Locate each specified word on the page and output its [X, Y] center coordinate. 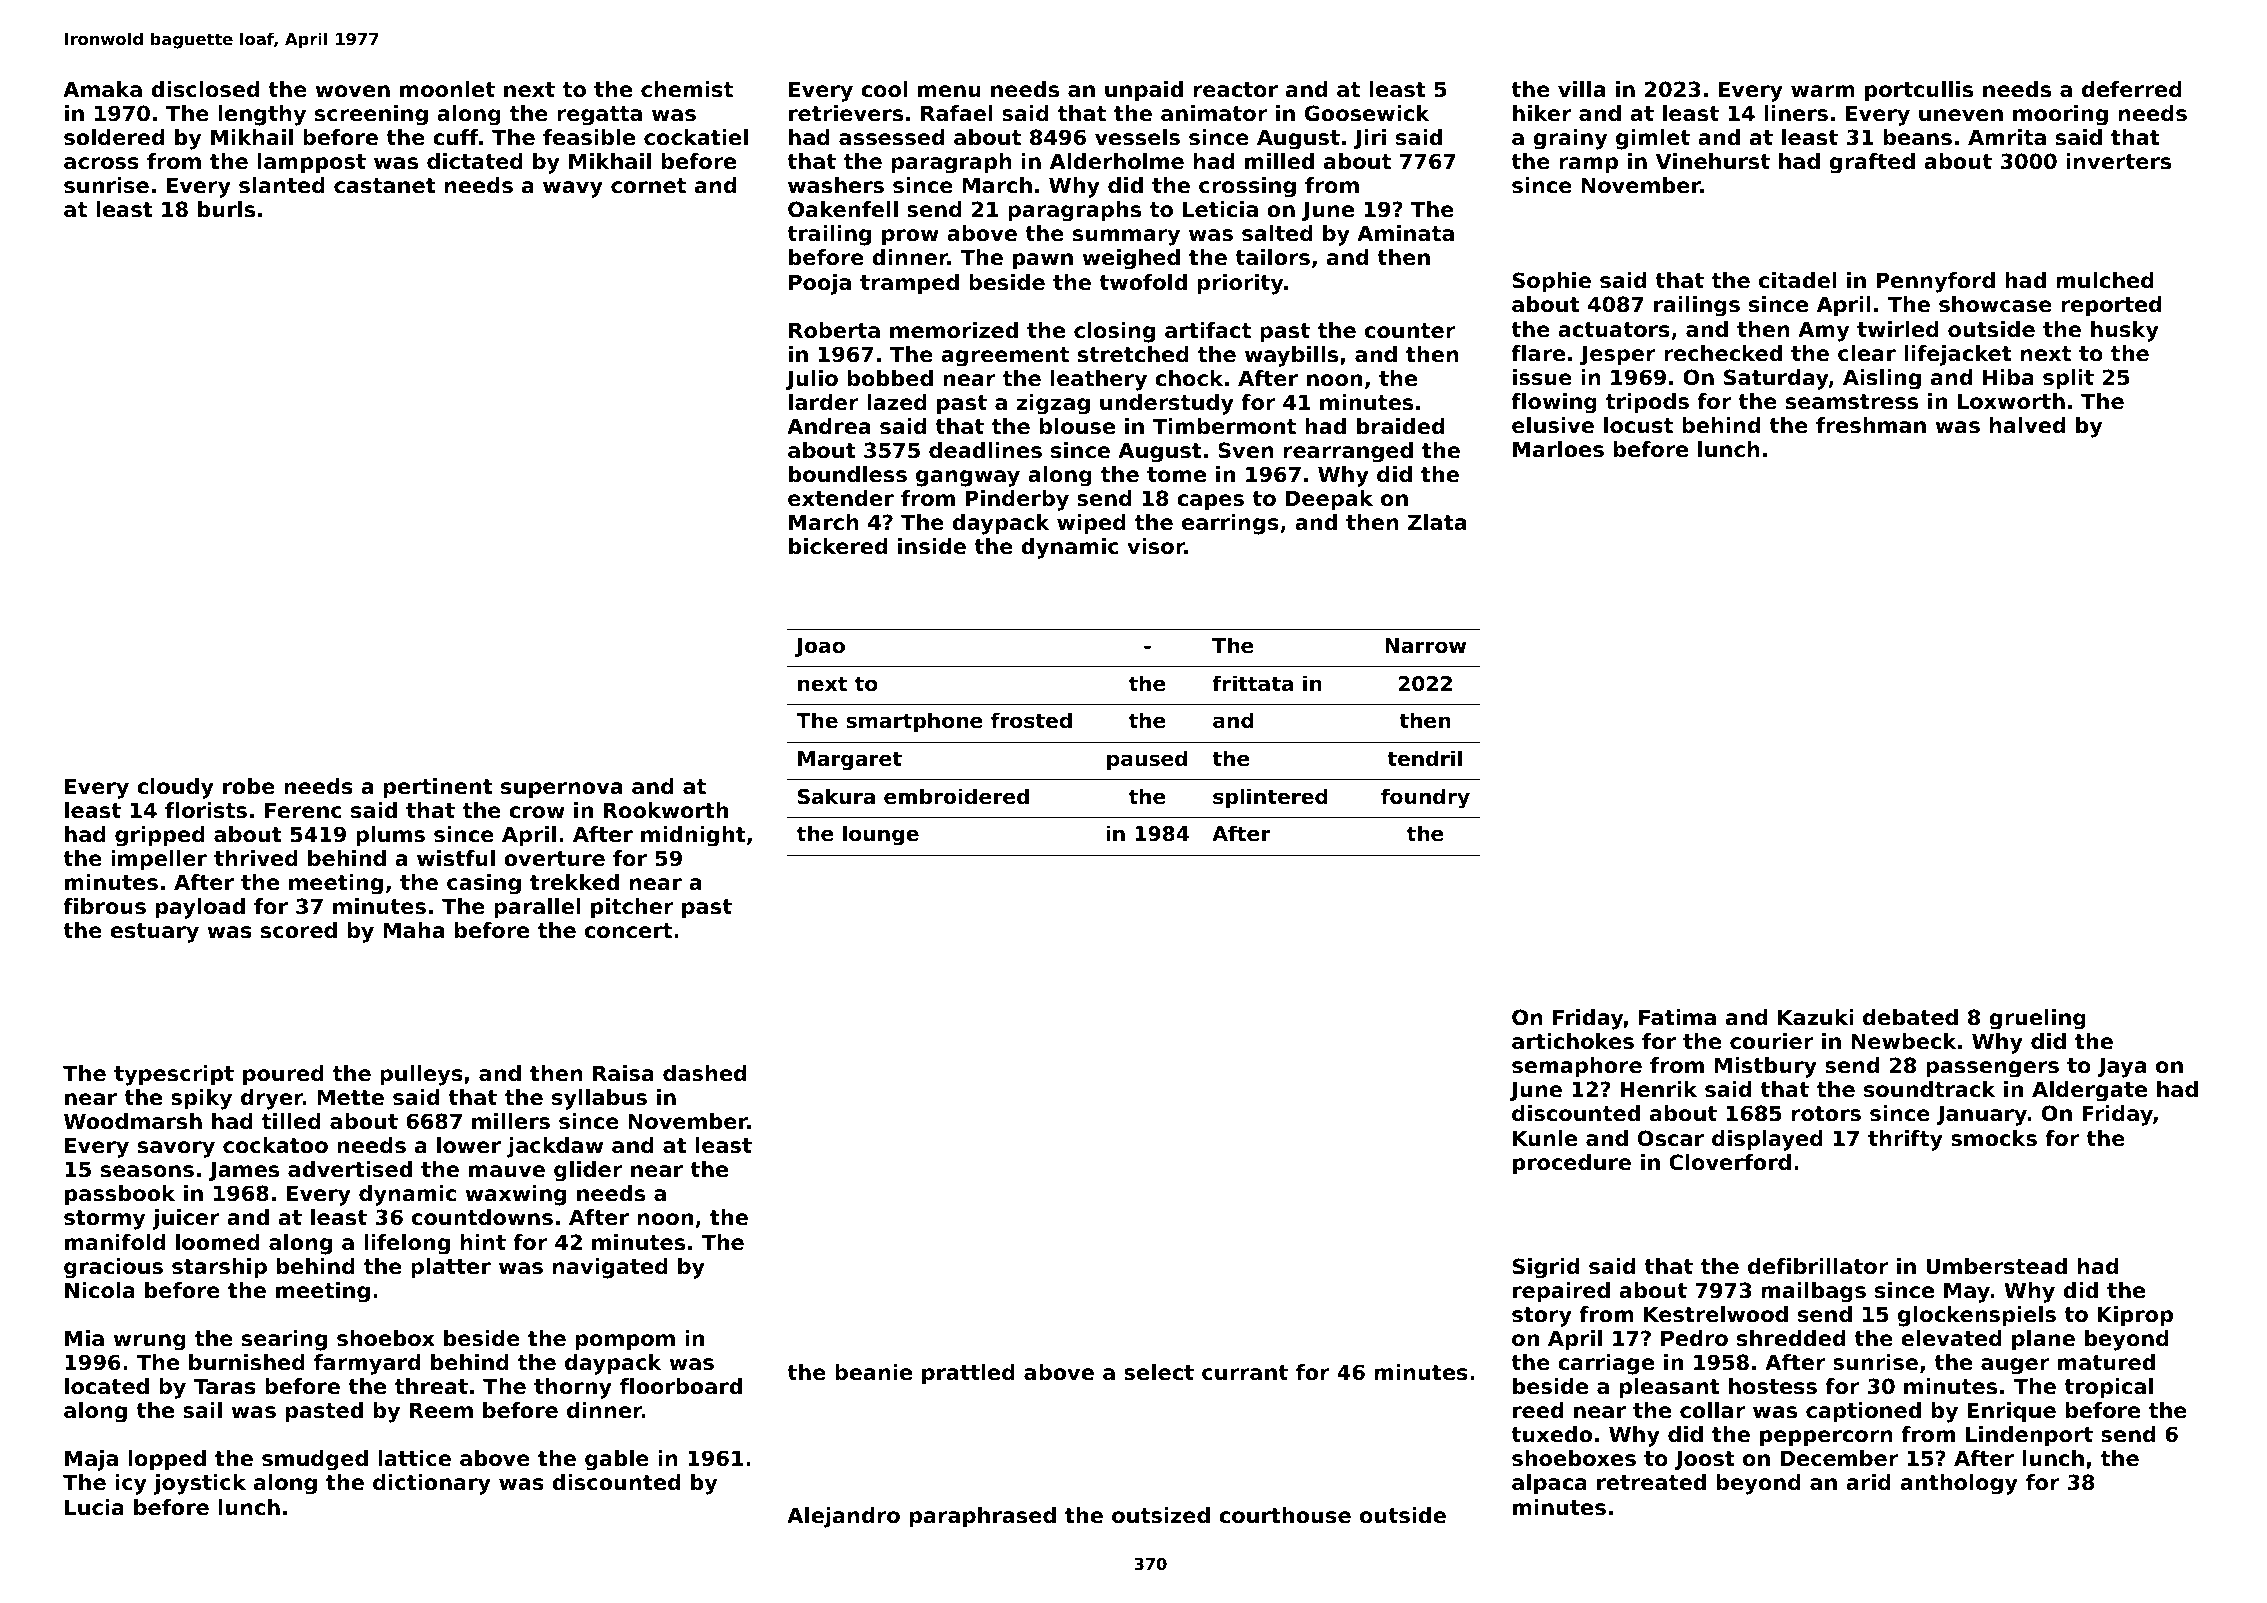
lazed [897, 402]
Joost [1704, 1460]
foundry [1425, 798]
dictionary [432, 1484]
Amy [1823, 331]
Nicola [100, 1290]
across [101, 163]
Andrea [828, 426]
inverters [2119, 161]
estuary [154, 933]
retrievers [846, 113]
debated [1910, 1017]
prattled [968, 1374]
